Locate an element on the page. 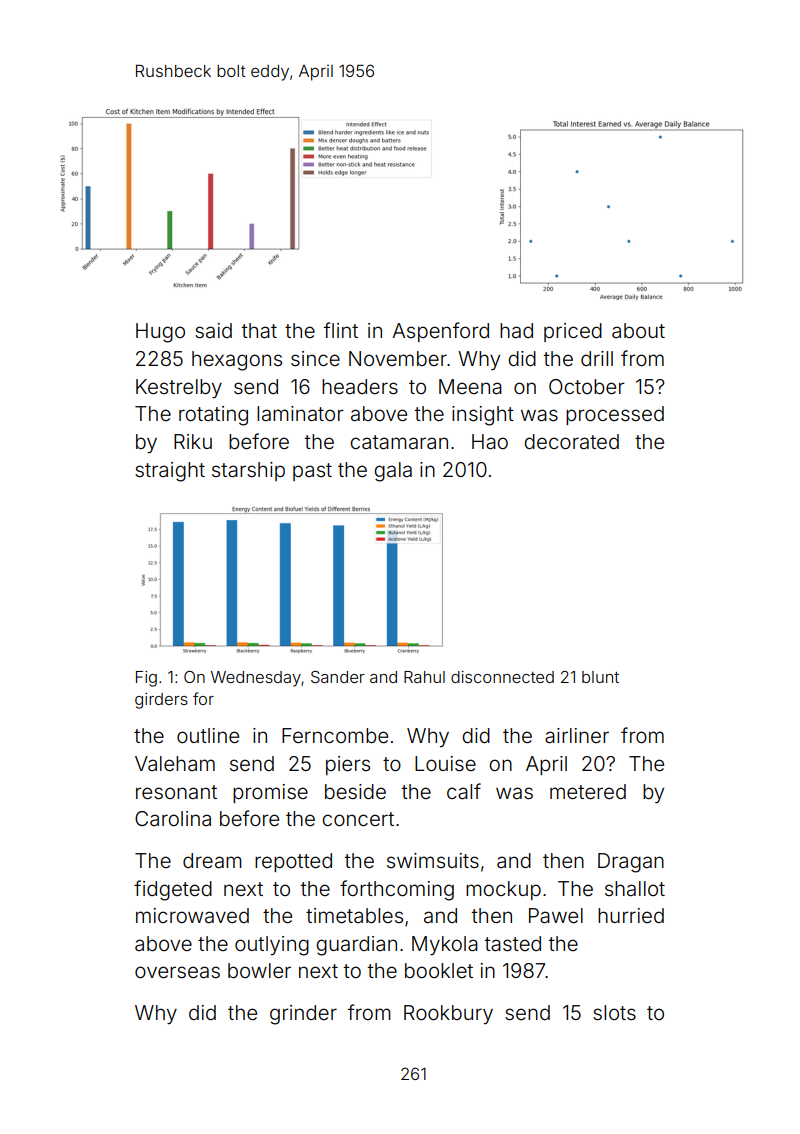  beside is located at coordinates (355, 791).
